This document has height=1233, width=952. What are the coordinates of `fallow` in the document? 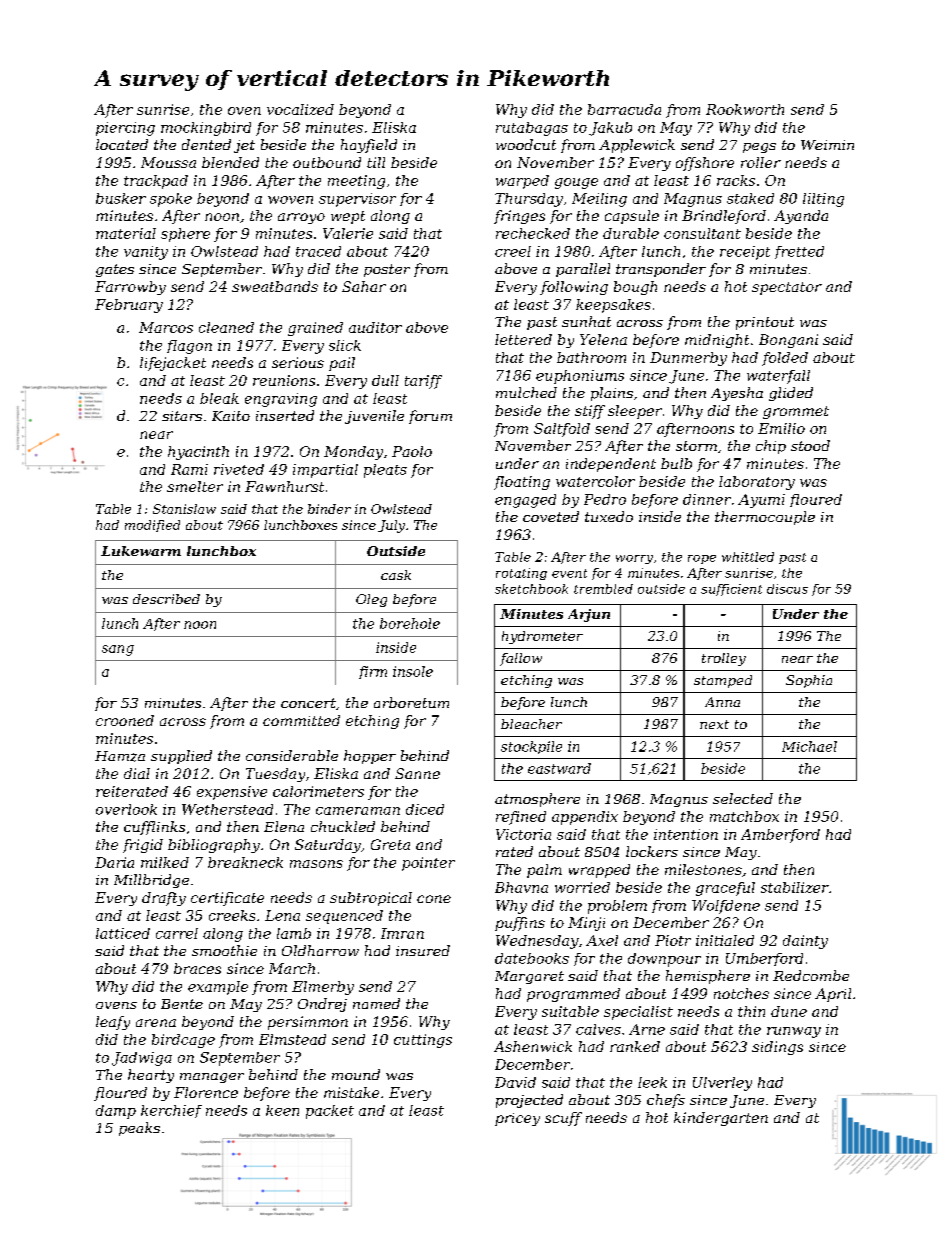 It's located at (521, 659).
